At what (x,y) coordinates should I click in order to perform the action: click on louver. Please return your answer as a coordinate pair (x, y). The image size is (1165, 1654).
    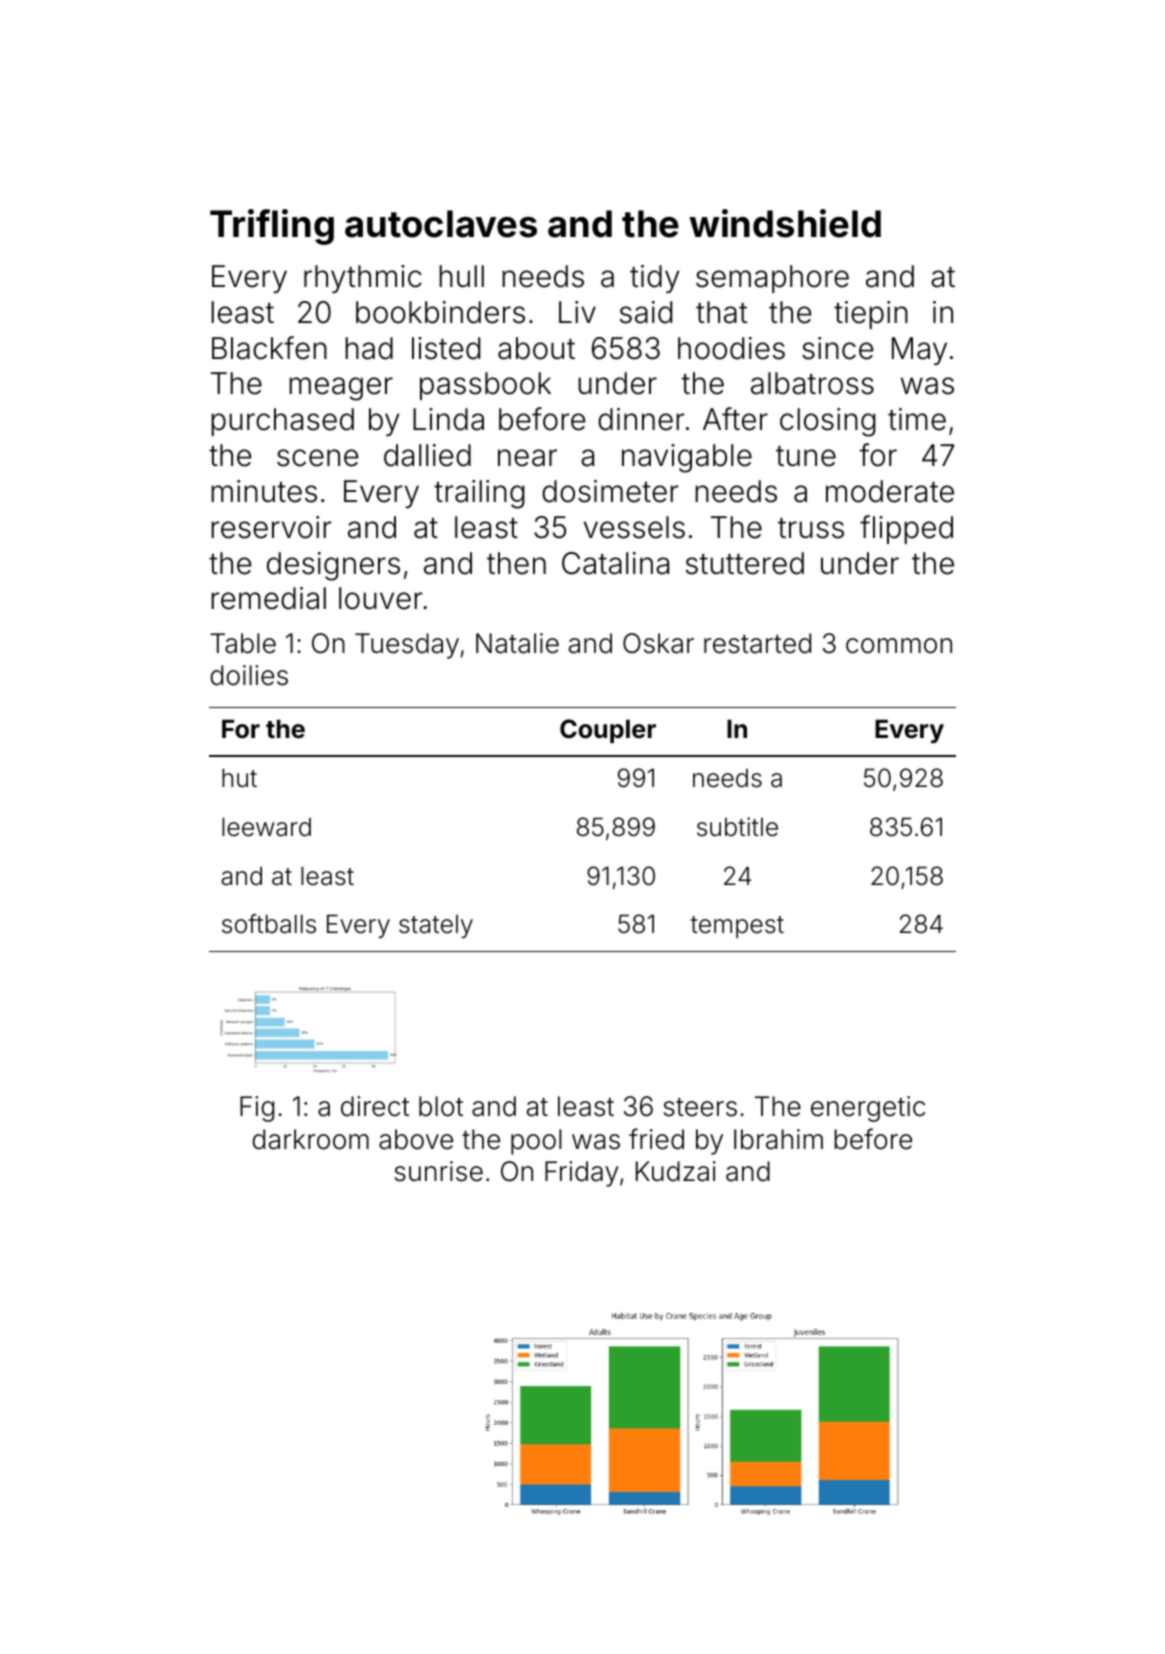
    Looking at the image, I should click on (381, 598).
